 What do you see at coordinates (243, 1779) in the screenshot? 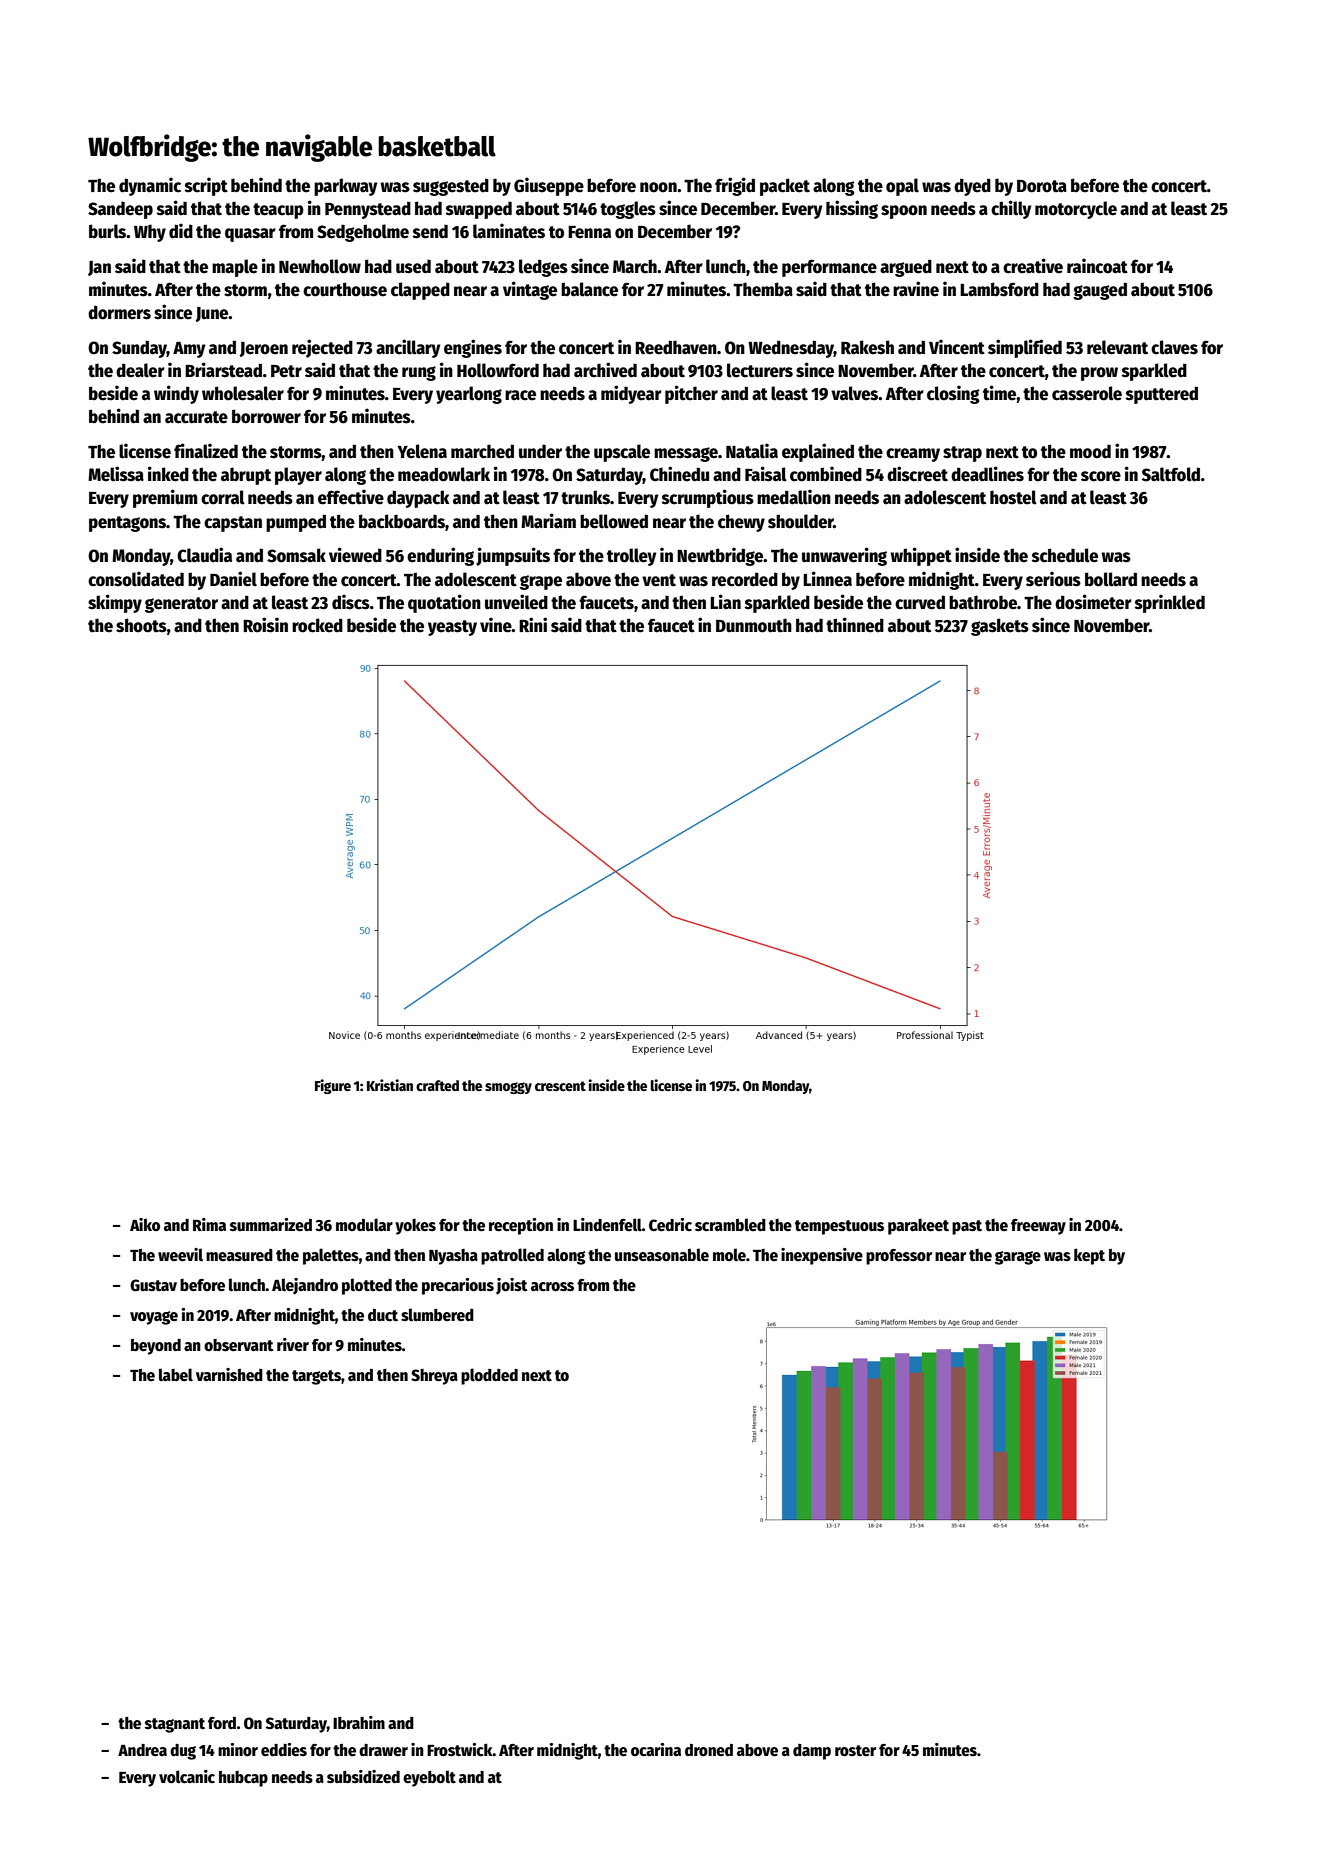
I see `hubcap` at bounding box center [243, 1779].
